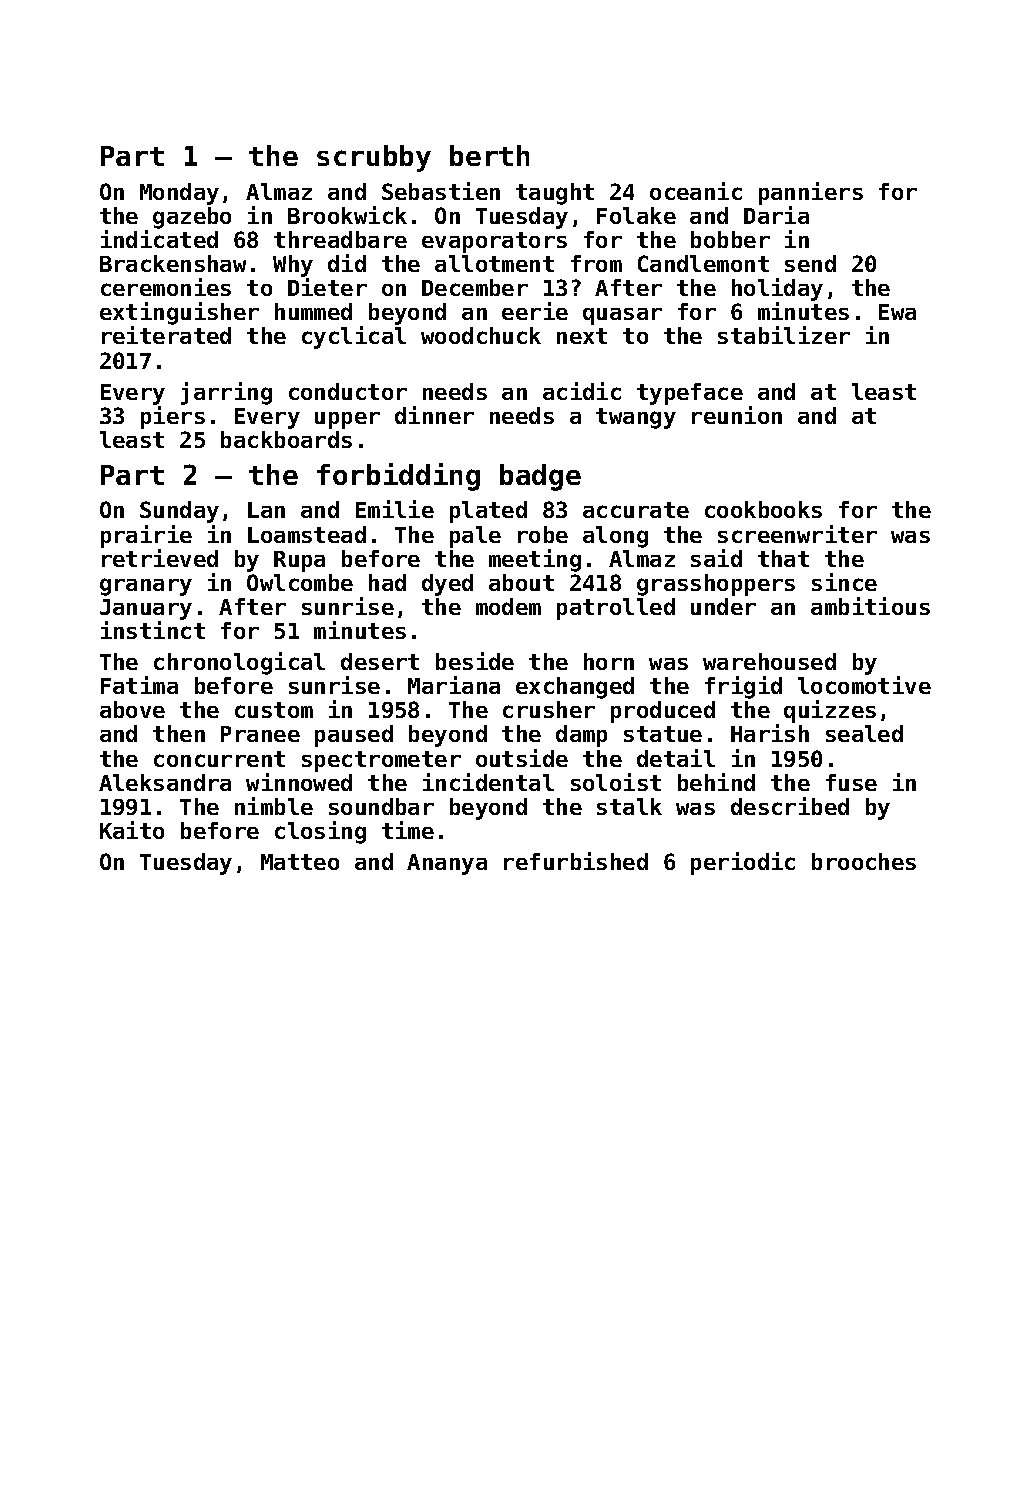 The height and width of the screenshot is (1499, 1035). Describe the element at coordinates (434, 415) in the screenshot. I see `dinner` at that location.
